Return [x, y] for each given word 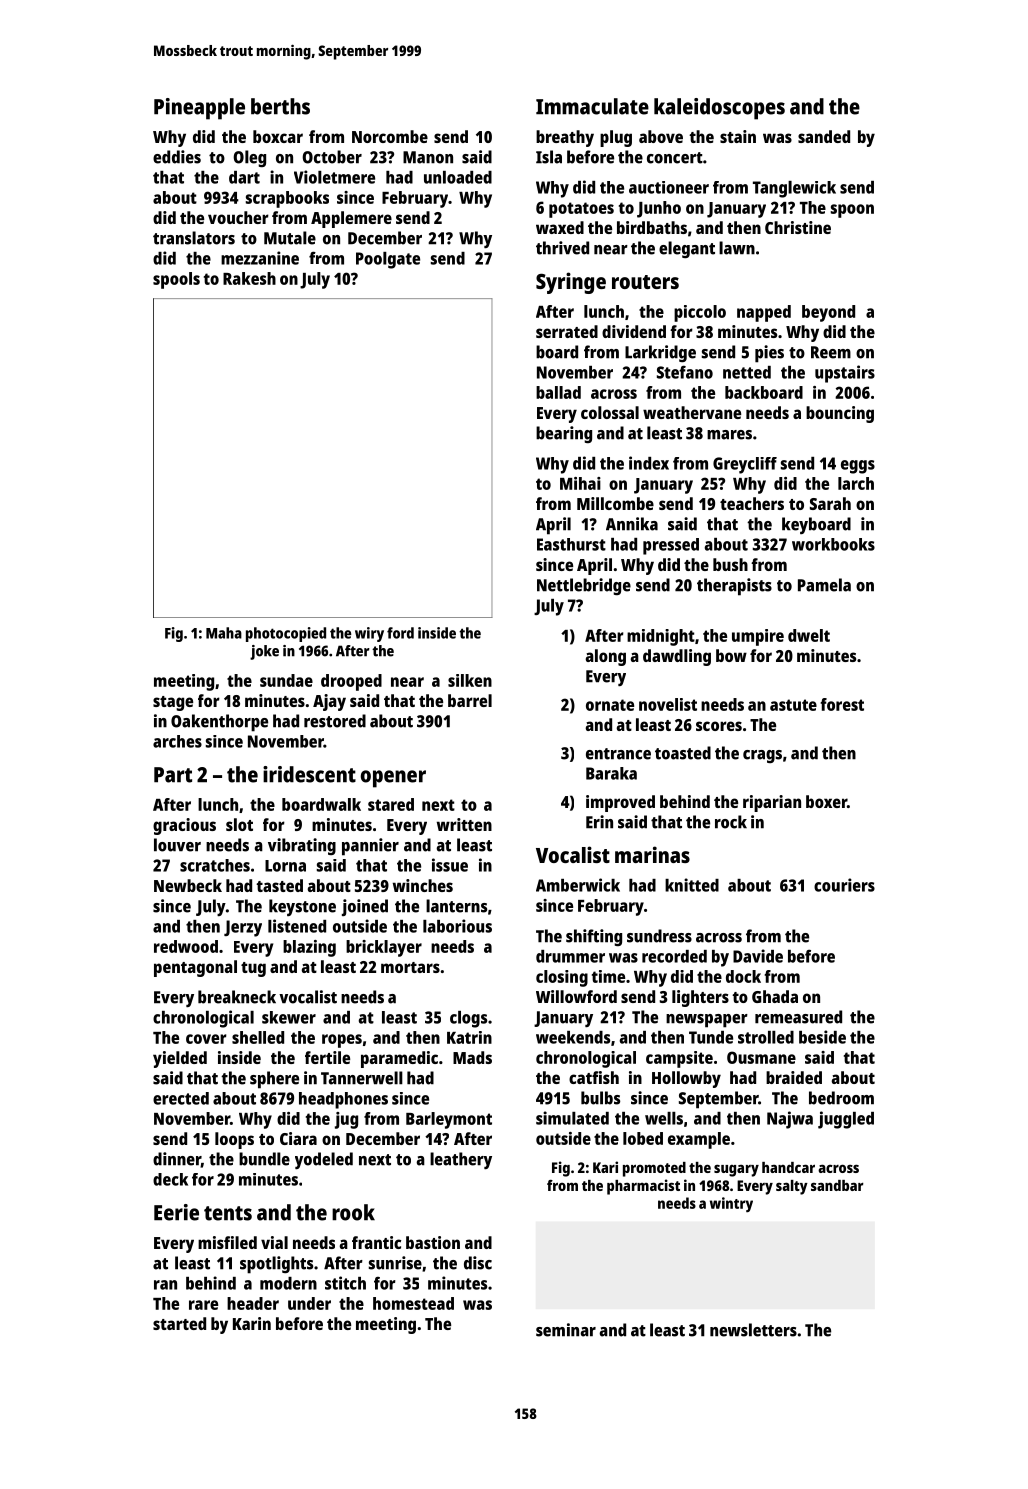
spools [176, 280]
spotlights [276, 1265]
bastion [433, 1242]
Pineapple [199, 109]
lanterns [456, 906]
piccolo [700, 313]
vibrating [302, 846]
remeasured [798, 1017]
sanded [824, 136]
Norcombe [390, 136]
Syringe [571, 283]
